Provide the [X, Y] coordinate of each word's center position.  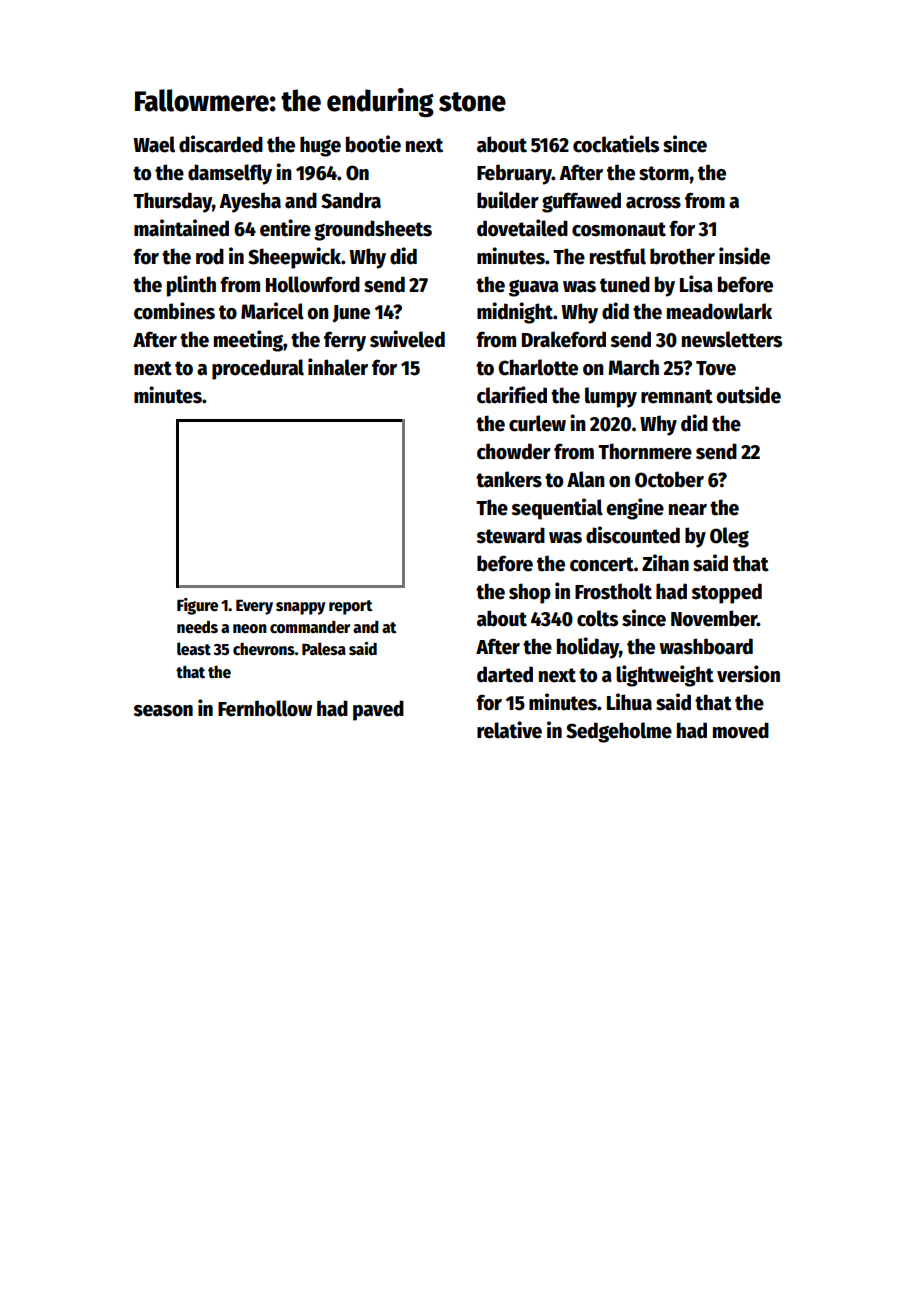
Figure [197, 606]
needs [197, 627]
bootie [373, 144]
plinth [191, 286]
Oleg [729, 537]
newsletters [732, 339]
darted [505, 674]
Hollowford [313, 284]
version [748, 674]
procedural [258, 369]
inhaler [338, 367]
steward [510, 535]
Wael [154, 144]
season [163, 711]
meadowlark [719, 311]
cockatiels [616, 144]
